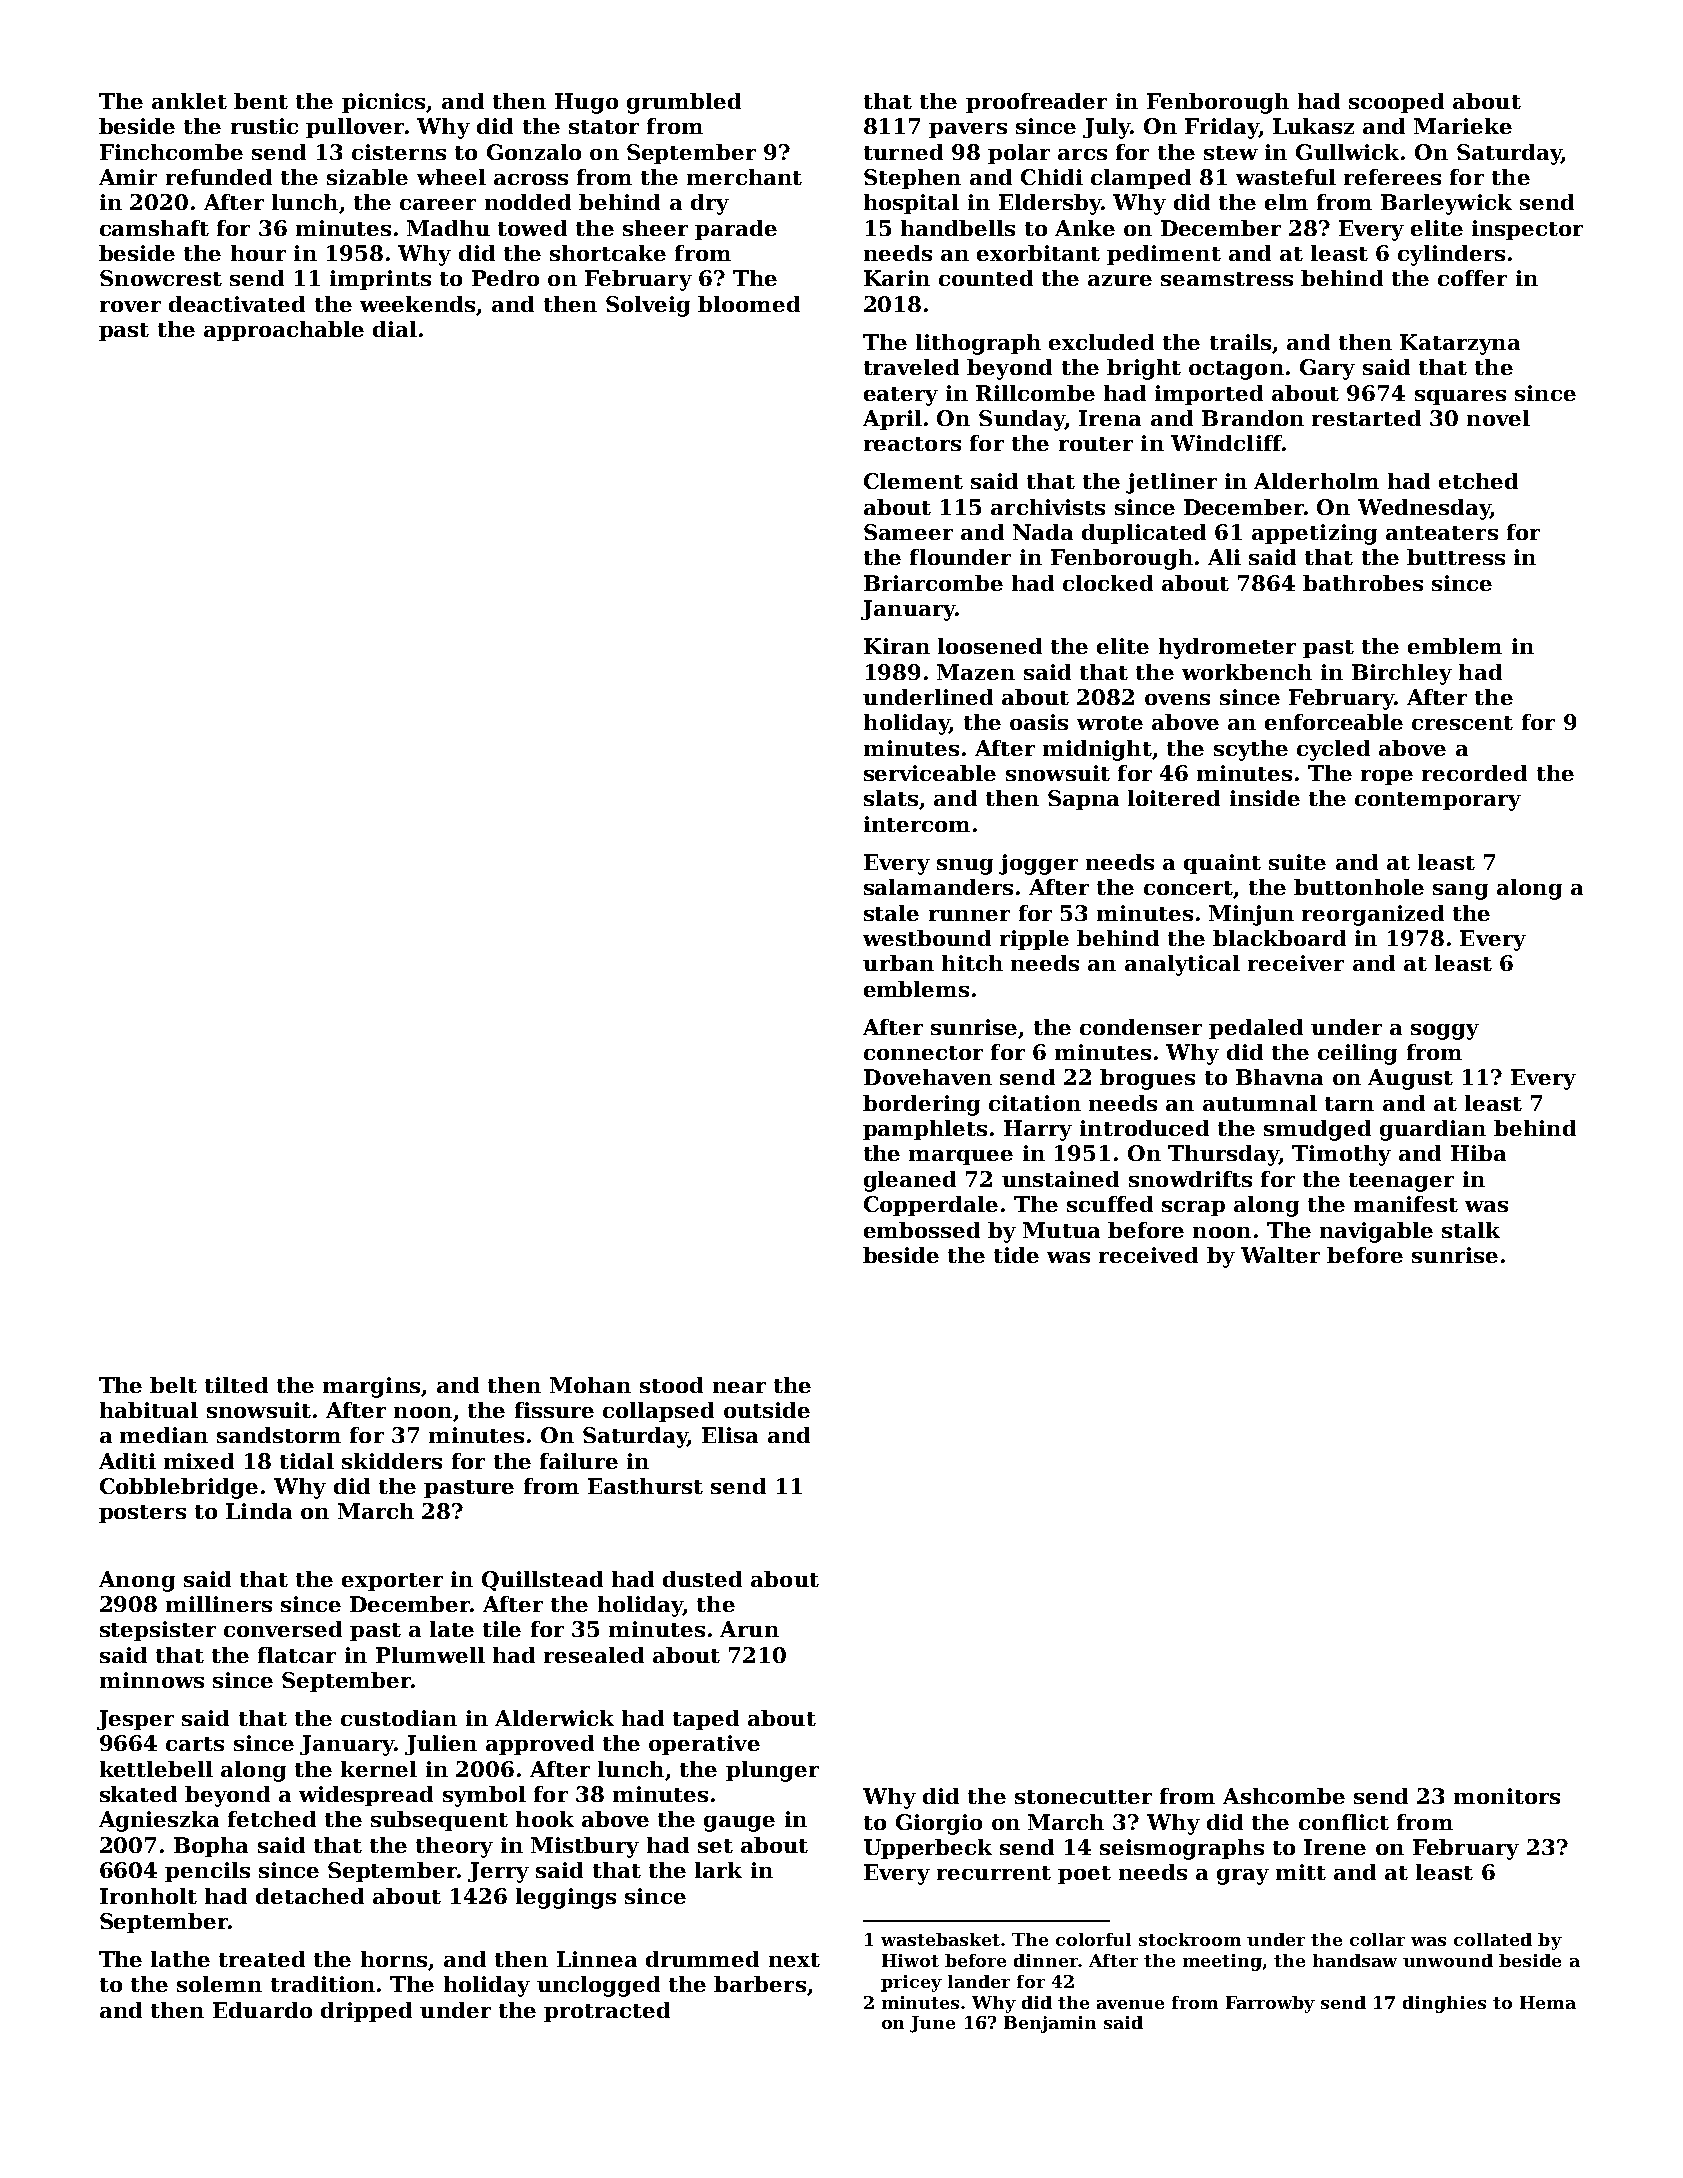 This screenshot has height=2178, width=1683. Describe the element at coordinates (1548, 2002) in the screenshot. I see `Hema` at that location.
